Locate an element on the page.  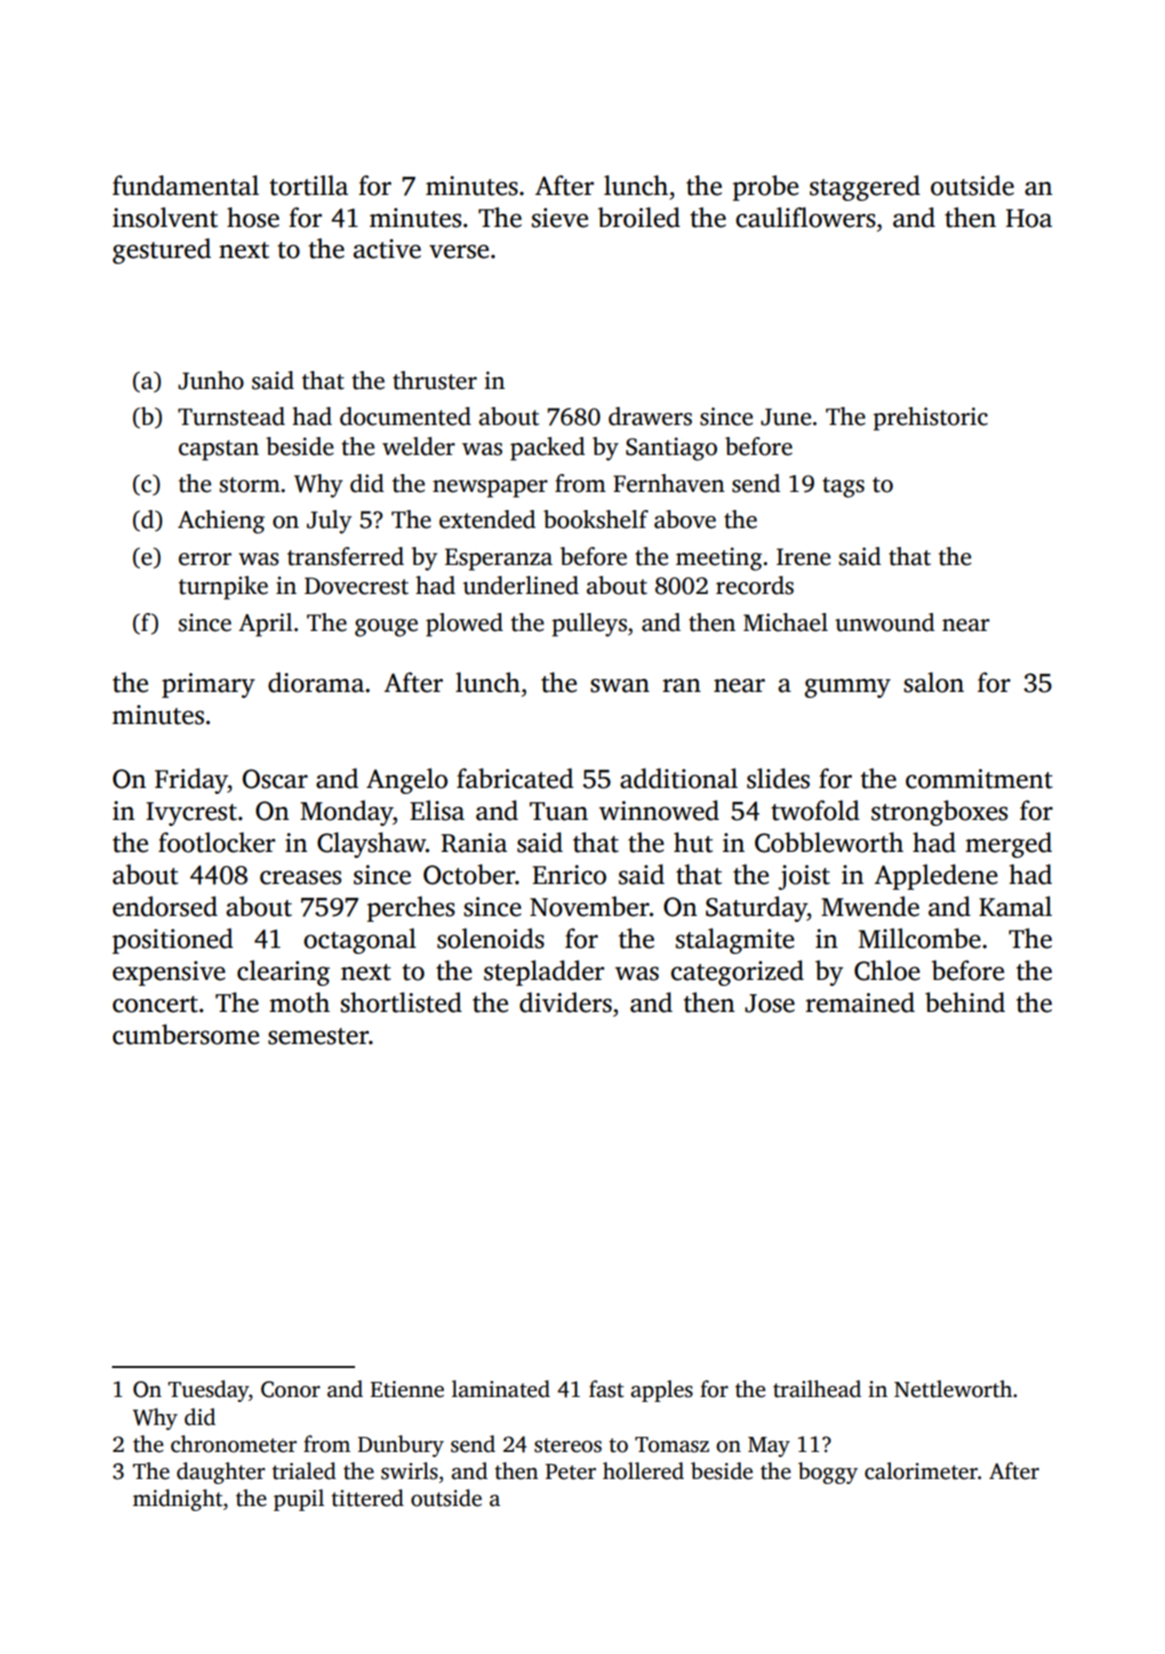
probe is located at coordinates (766, 188).
